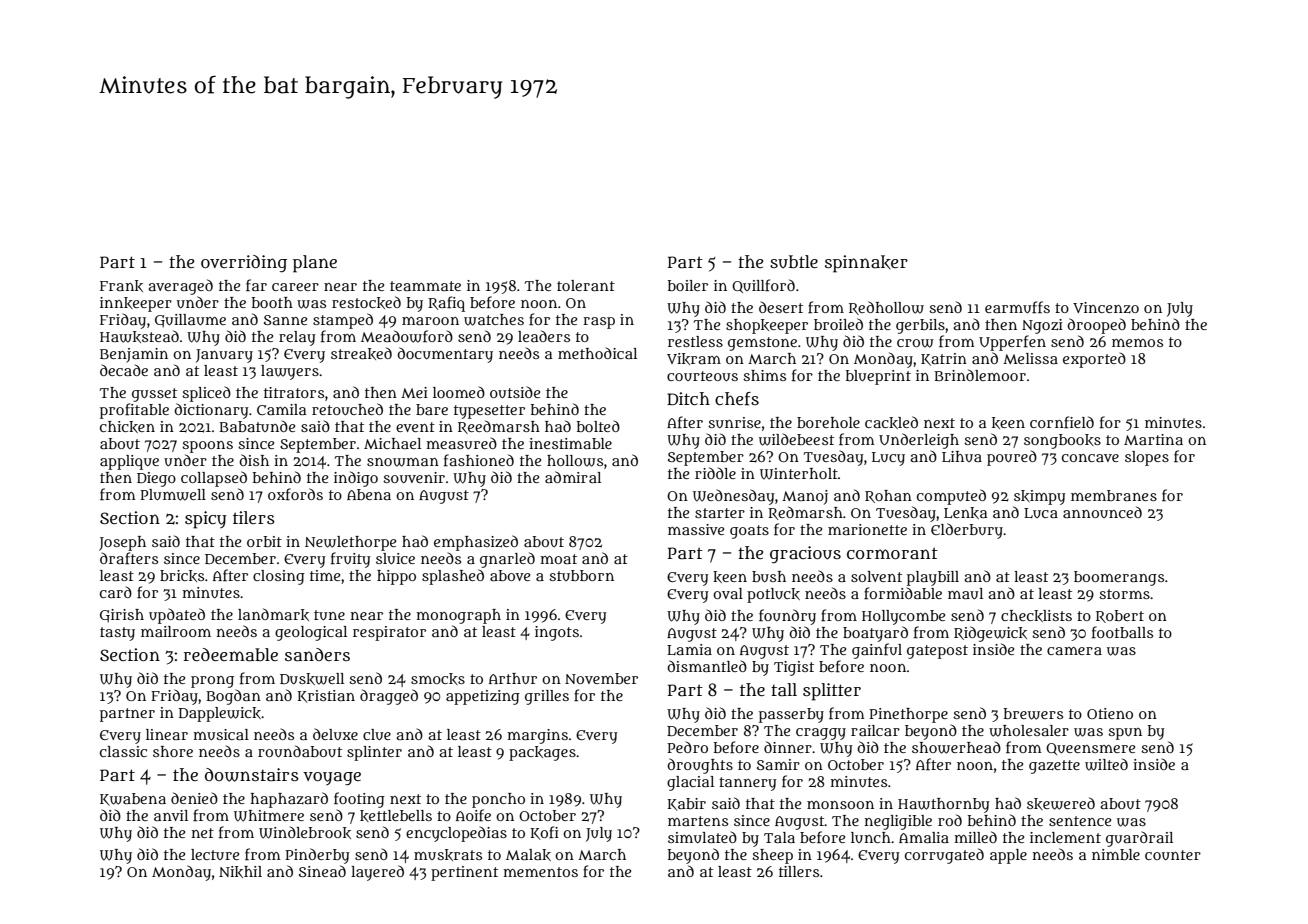 The width and height of the document is (1308, 924). I want to click on Vincenzo, so click(1106, 307).
